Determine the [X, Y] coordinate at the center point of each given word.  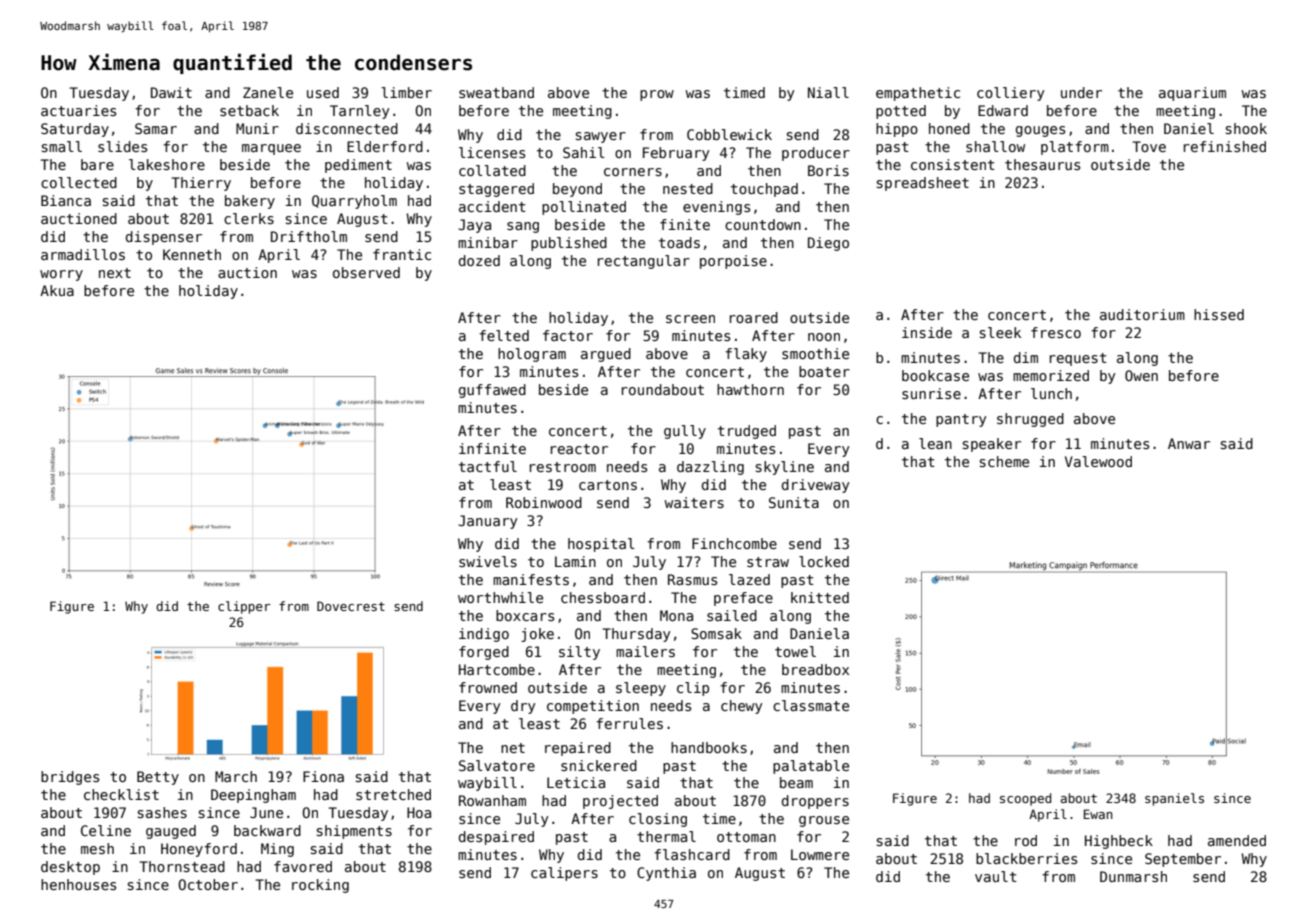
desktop [70, 868]
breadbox [815, 669]
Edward [1003, 110]
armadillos [83, 254]
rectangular [644, 262]
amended [1237, 840]
